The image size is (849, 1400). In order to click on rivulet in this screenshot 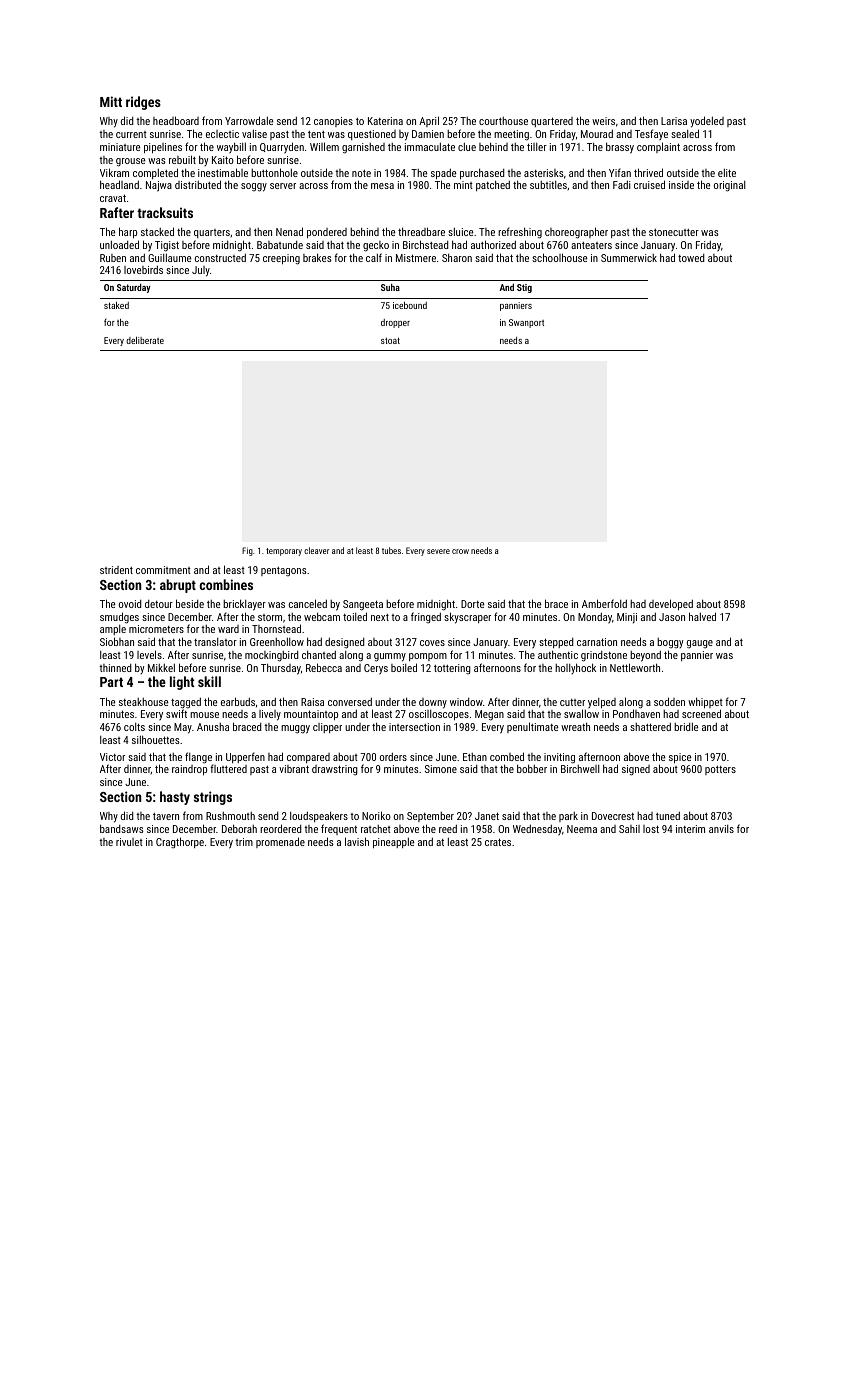, I will do `click(129, 842)`.
